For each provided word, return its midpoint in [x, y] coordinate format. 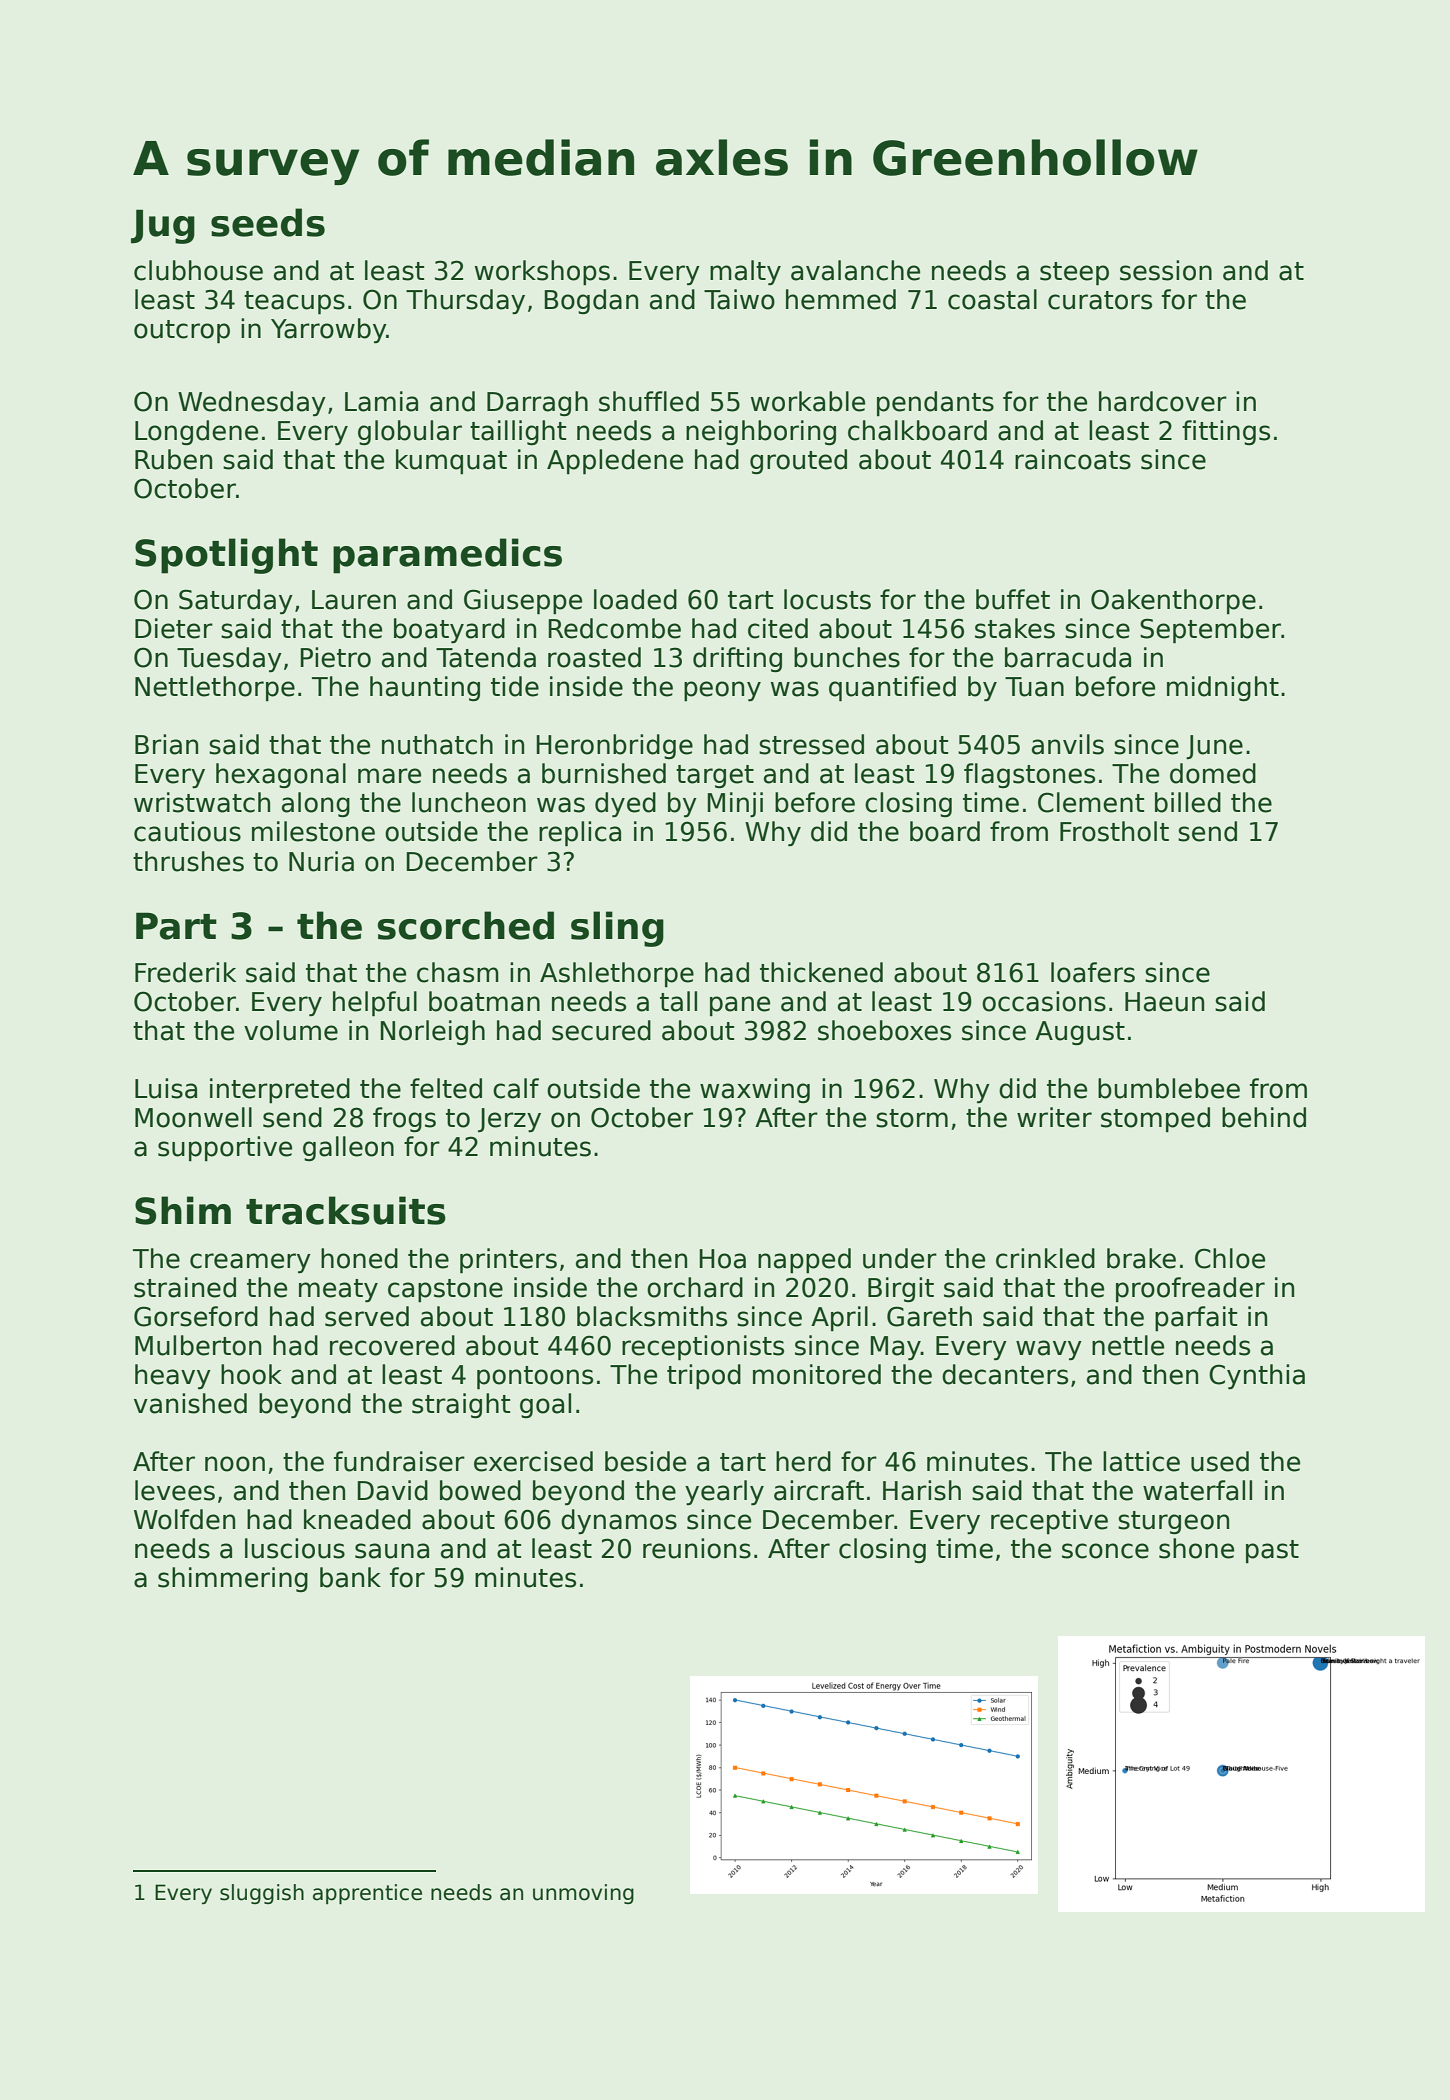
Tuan [1034, 687]
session [1166, 270]
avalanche [855, 270]
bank [350, 1577]
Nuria [321, 861]
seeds [268, 222]
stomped [1155, 1119]
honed [359, 1258]
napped [804, 1261]
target [715, 776]
